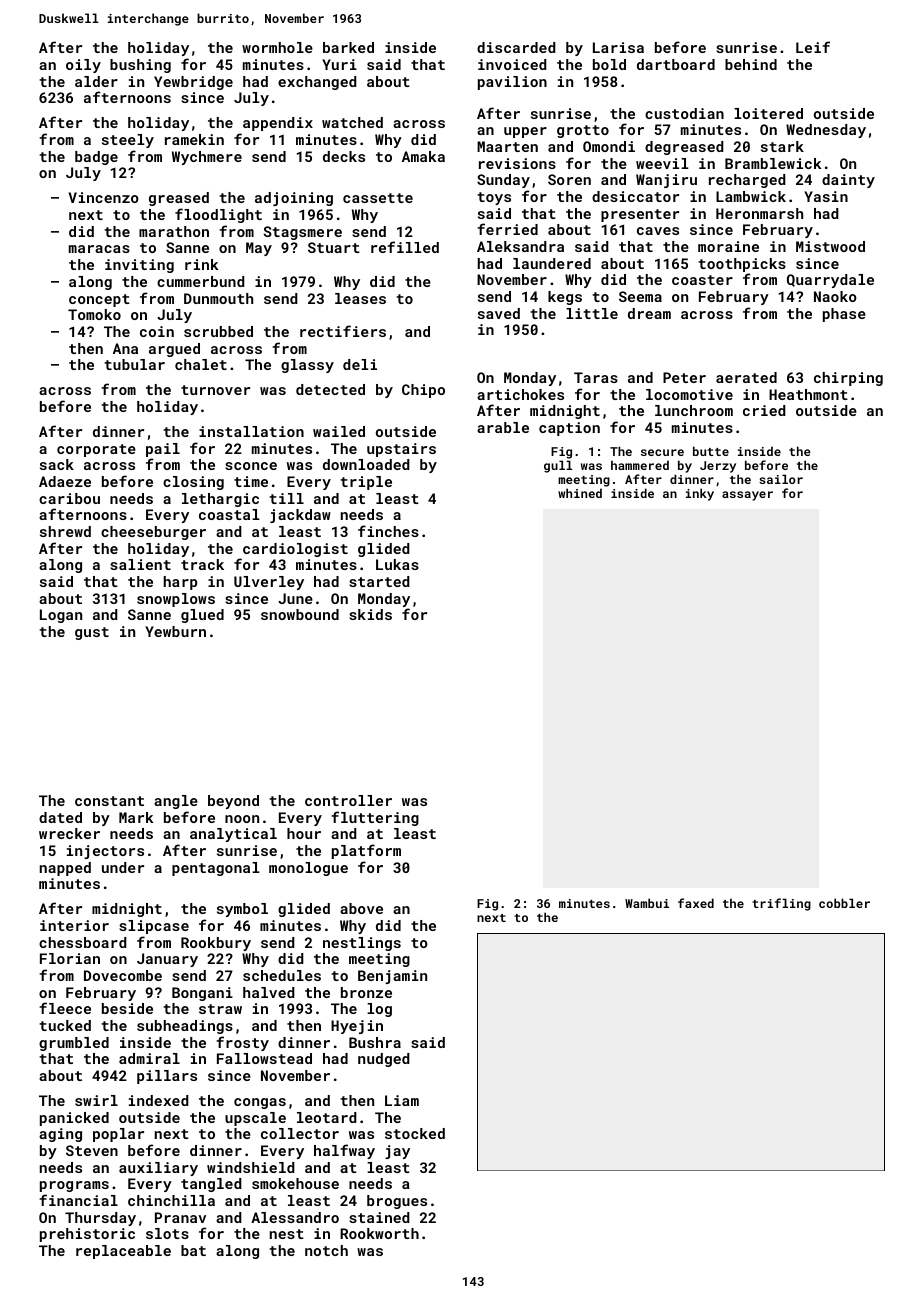 Image resolution: width=924 pixels, height=1308 pixels. What do you see at coordinates (397, 1202) in the image?
I see `brogues` at bounding box center [397, 1202].
